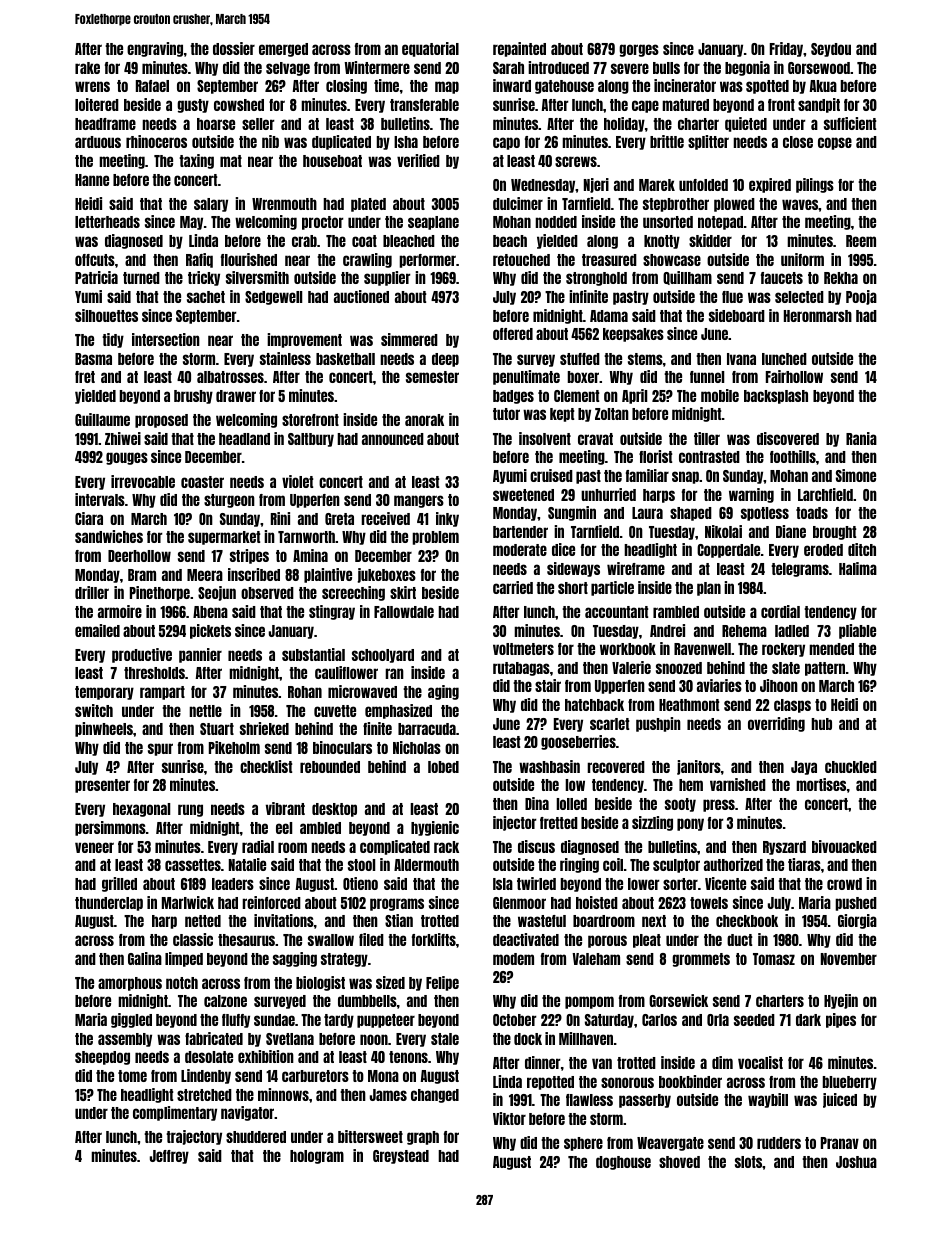  What do you see at coordinates (443, 692) in the screenshot?
I see `aging` at bounding box center [443, 692].
